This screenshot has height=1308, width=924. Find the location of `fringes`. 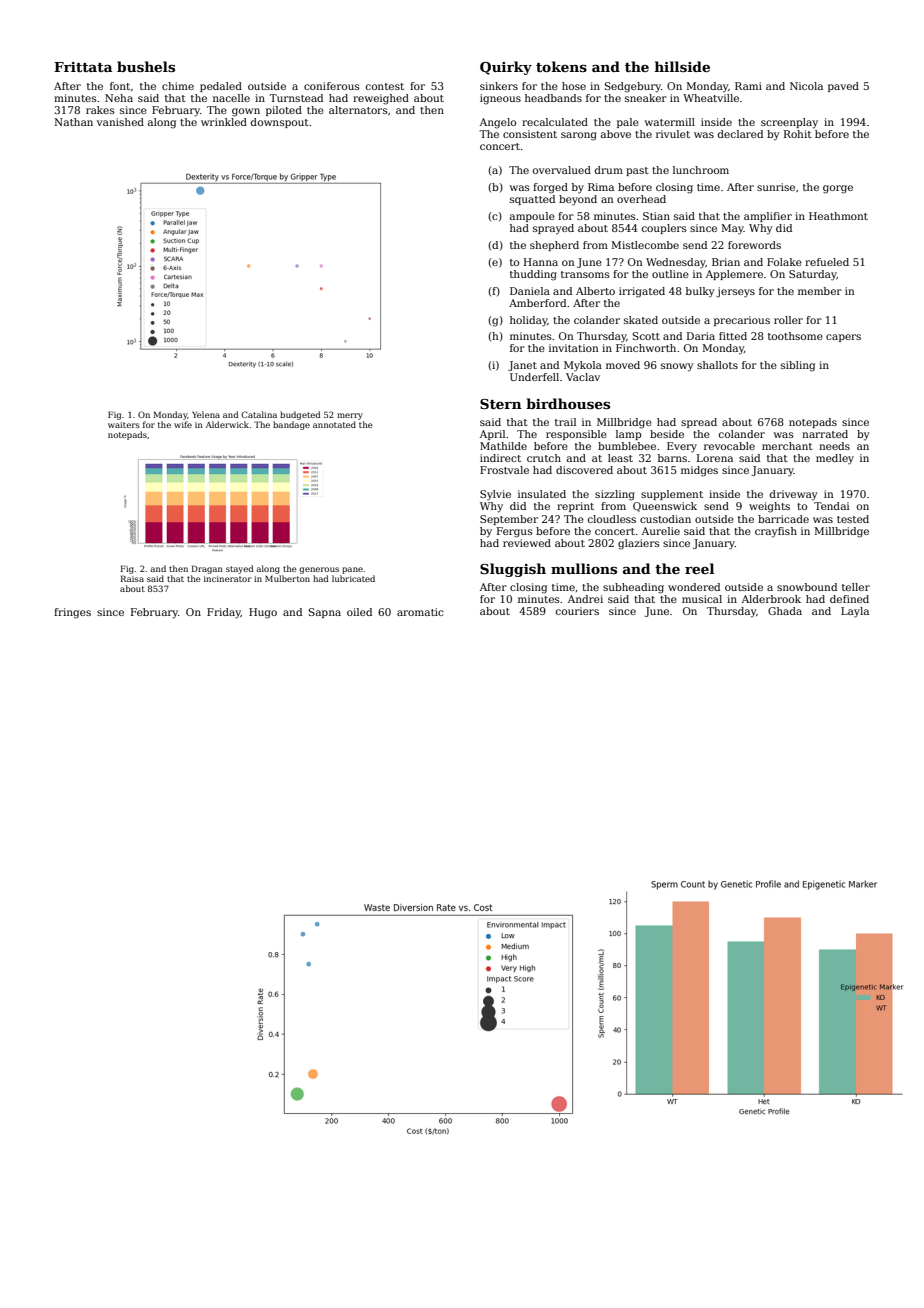

fringes is located at coordinates (72, 613).
